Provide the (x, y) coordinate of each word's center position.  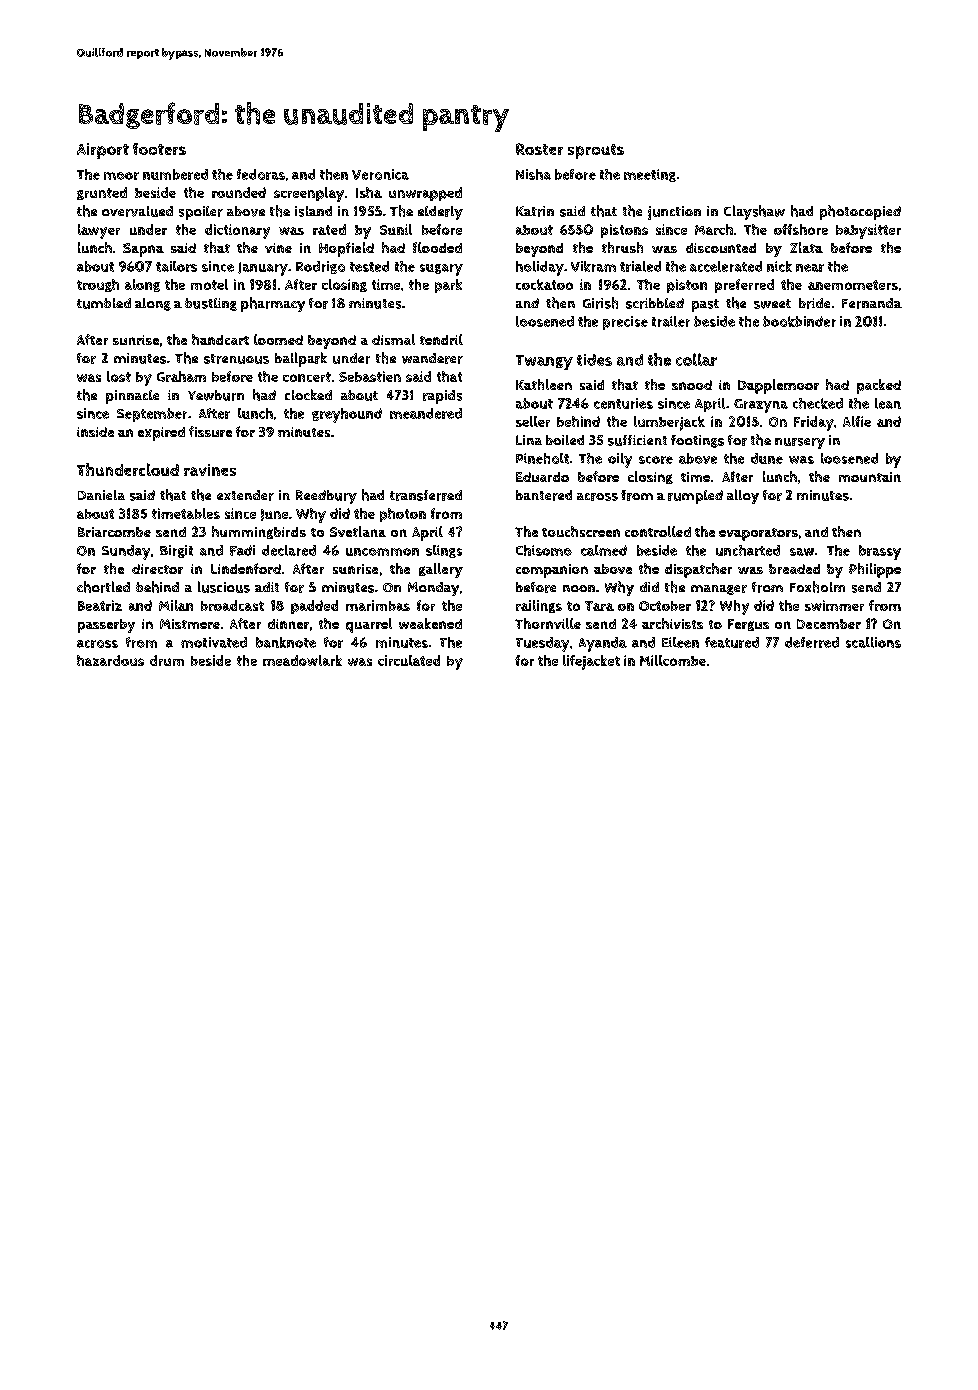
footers (159, 149)
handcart (220, 339)
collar (696, 359)
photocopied (860, 212)
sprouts (596, 151)
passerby (106, 626)
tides (594, 360)
